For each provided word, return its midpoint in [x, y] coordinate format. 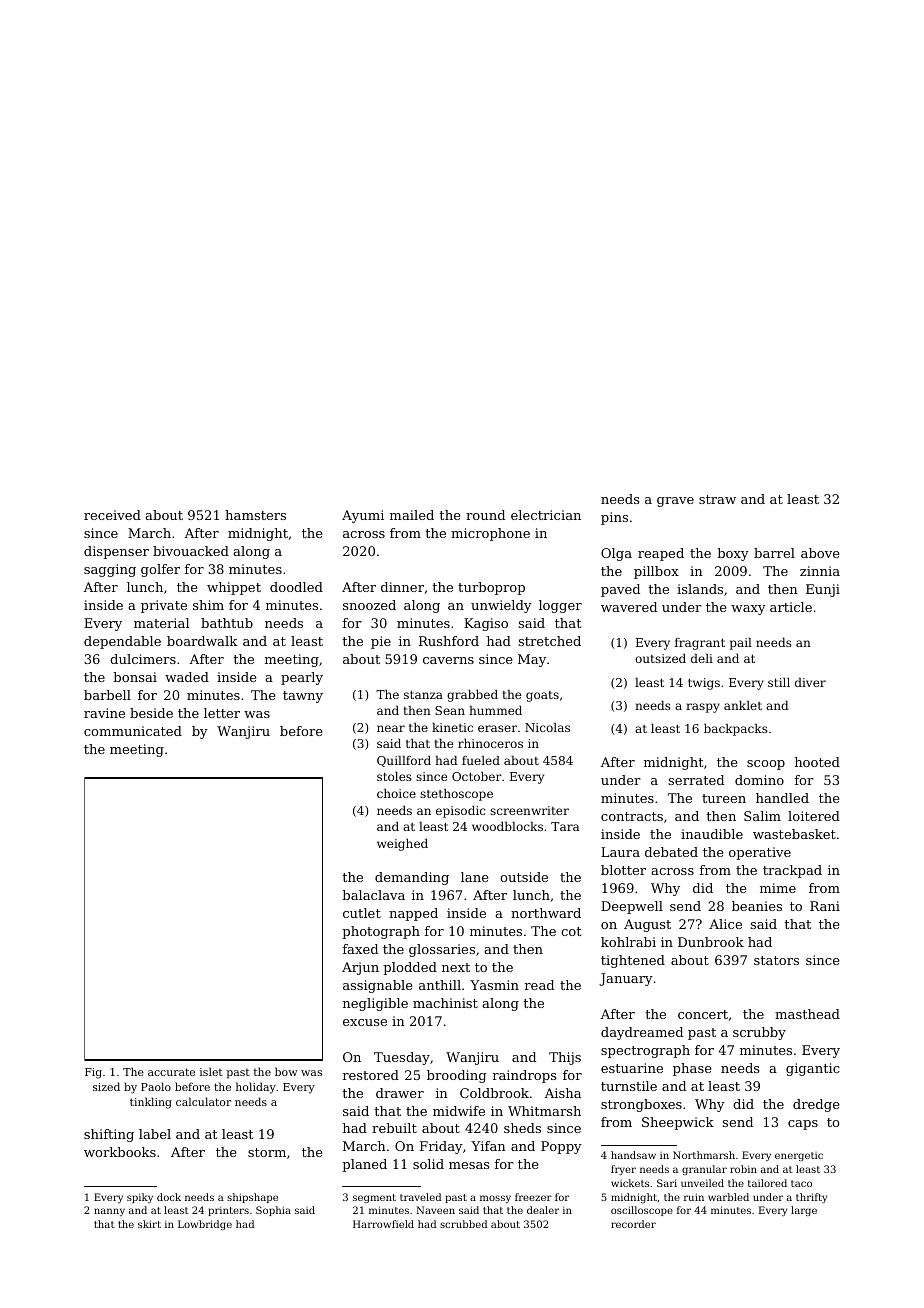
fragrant [700, 644]
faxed [360, 949]
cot [571, 931]
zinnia [820, 571]
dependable [122, 642]
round [485, 515]
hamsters [255, 515]
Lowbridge [205, 1225]
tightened [633, 961]
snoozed [369, 605]
